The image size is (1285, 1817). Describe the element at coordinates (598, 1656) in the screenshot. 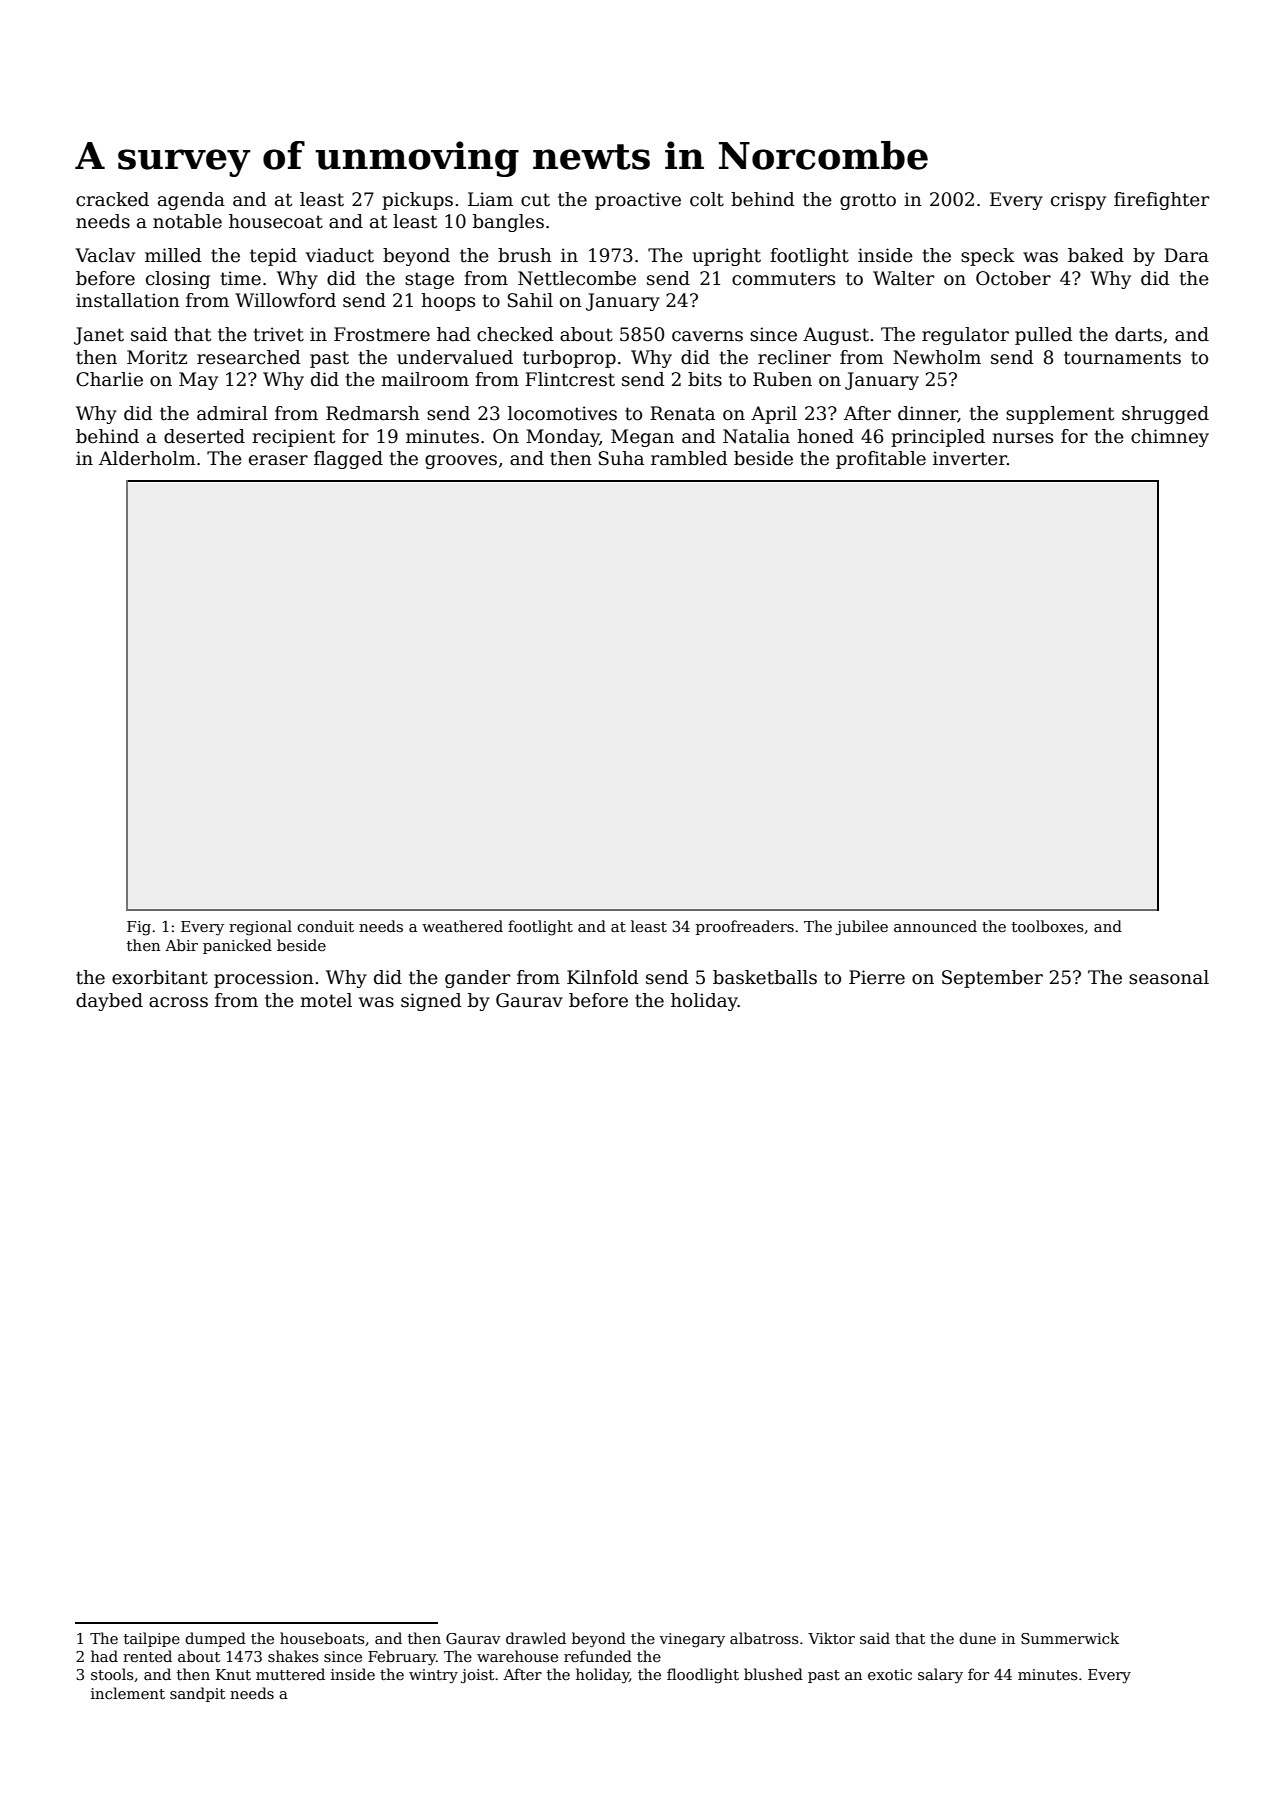

I see `refunded` at that location.
